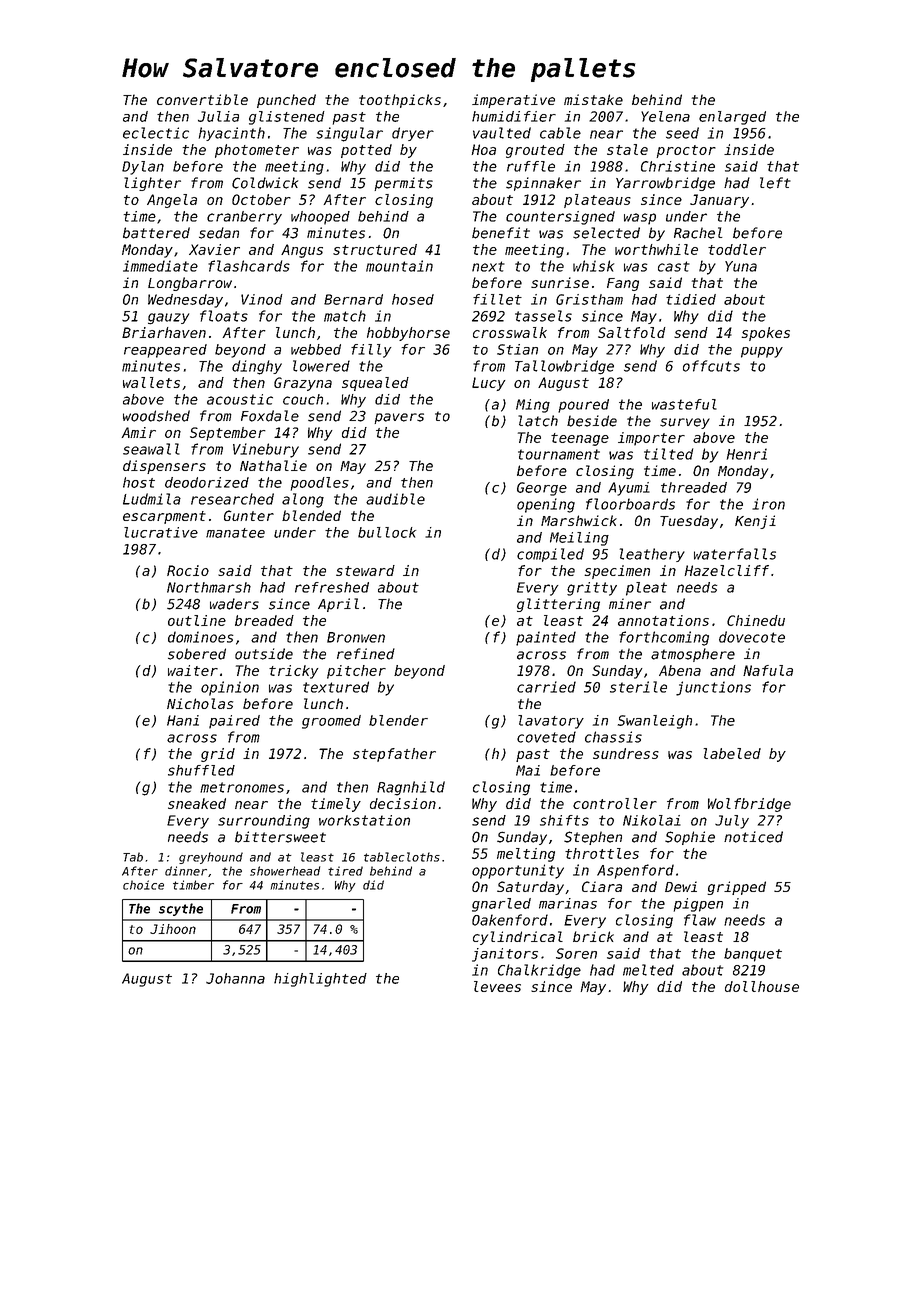  I want to click on mistake, so click(593, 99).
